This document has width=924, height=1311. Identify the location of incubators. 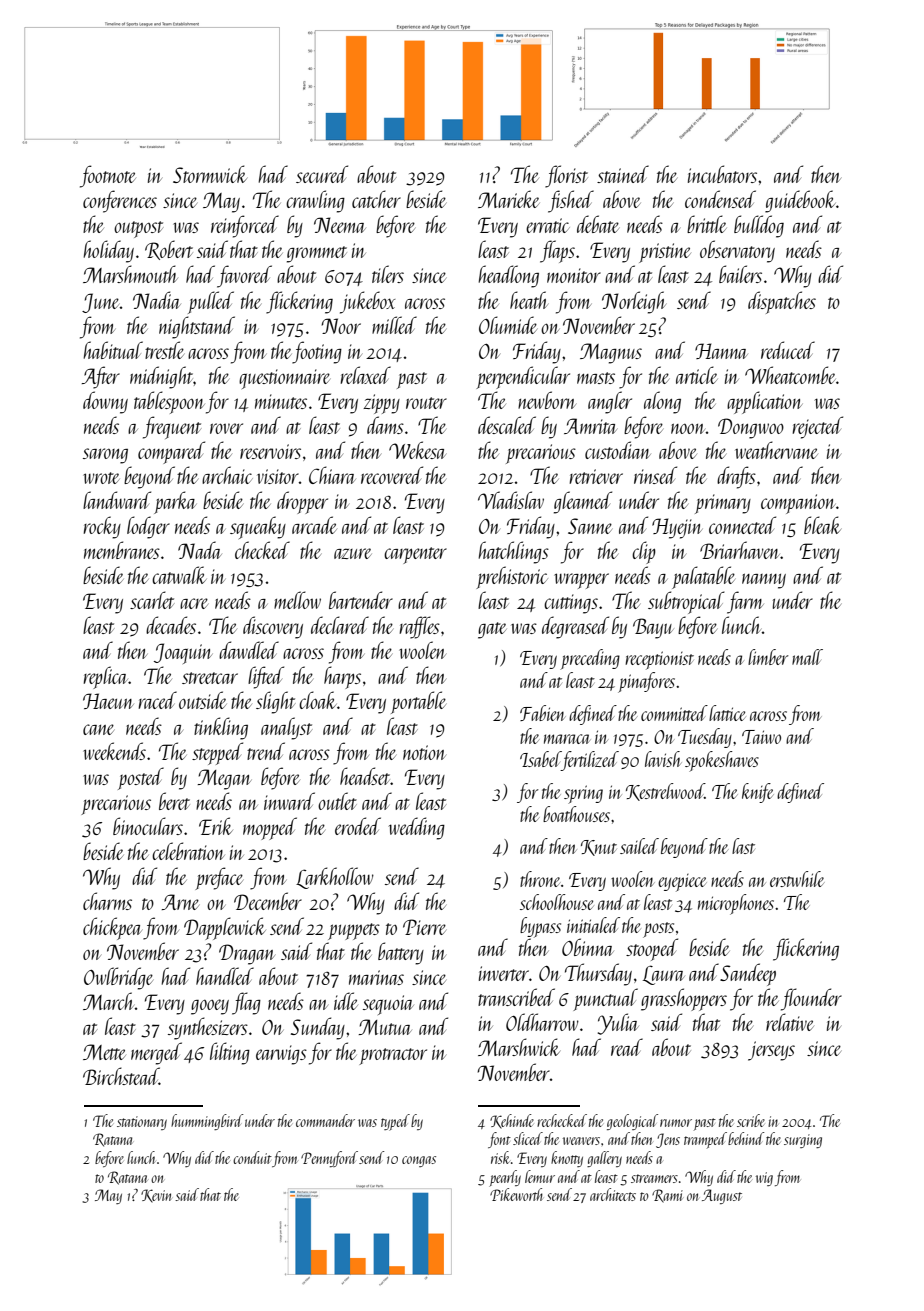
(722, 174).
